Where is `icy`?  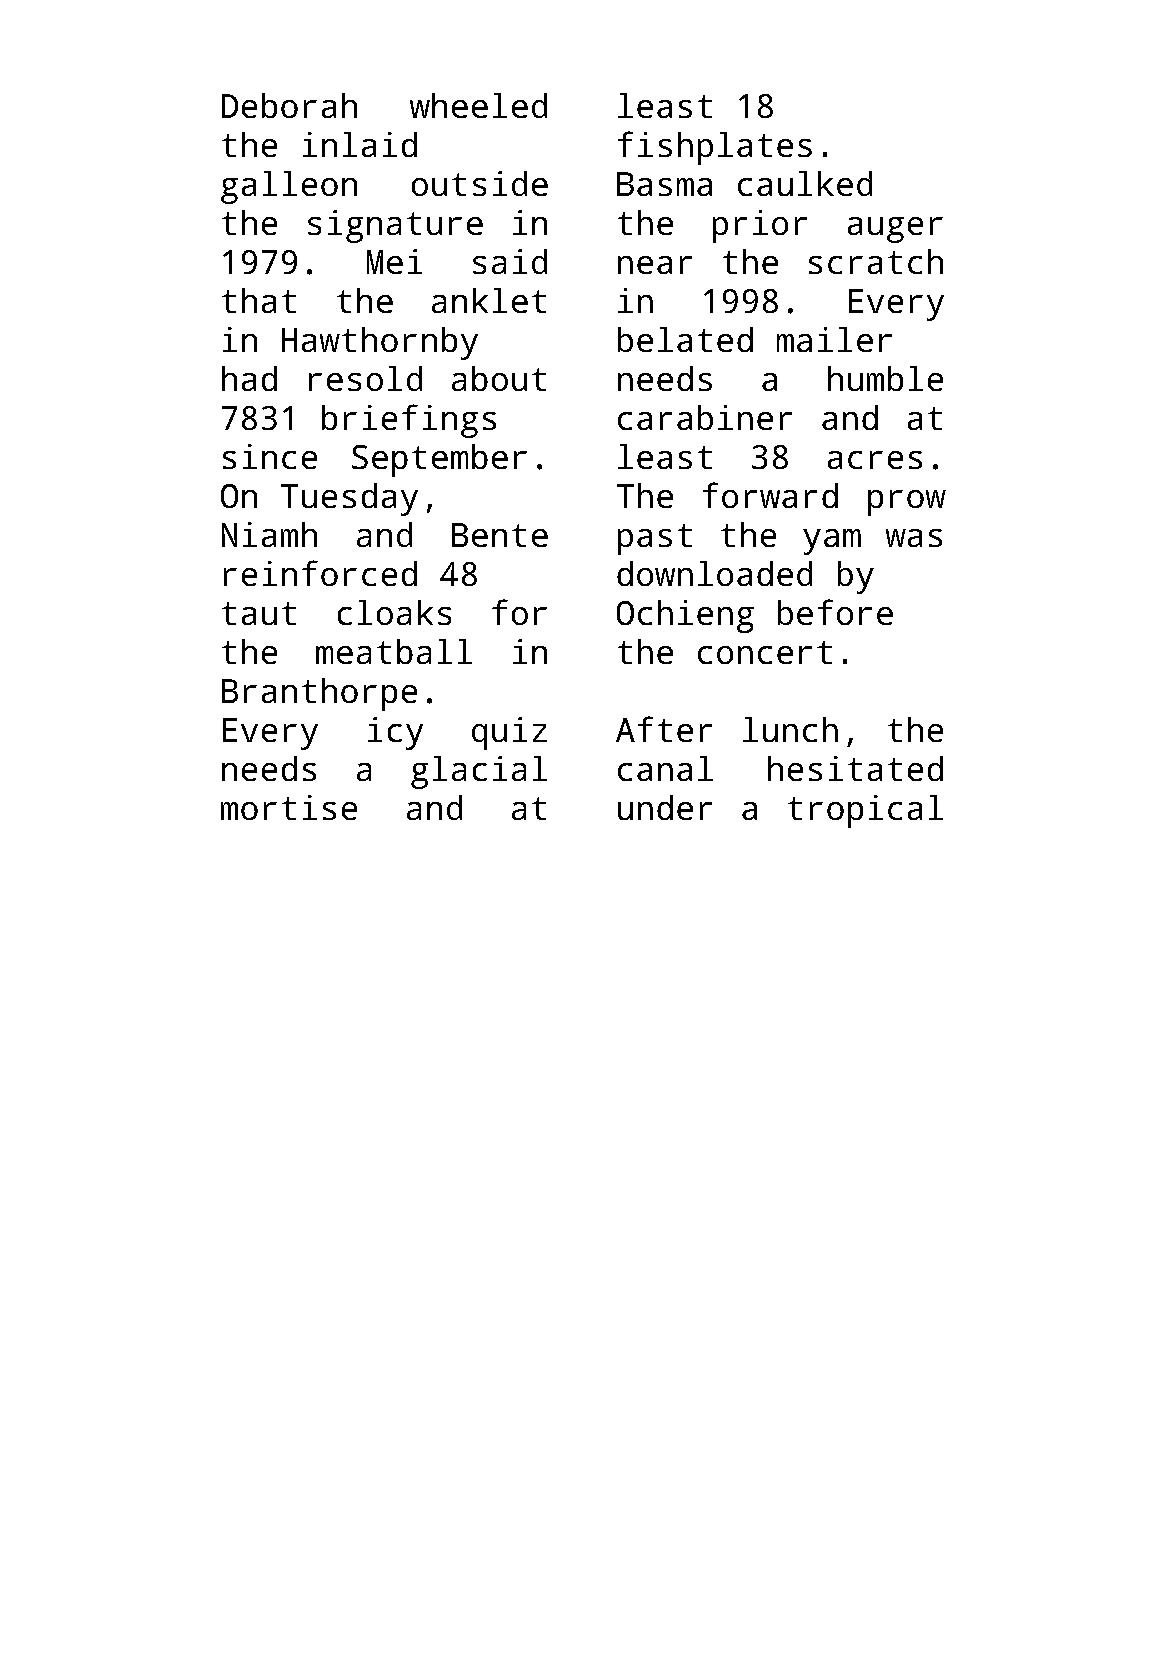 icy is located at coordinates (395, 733).
